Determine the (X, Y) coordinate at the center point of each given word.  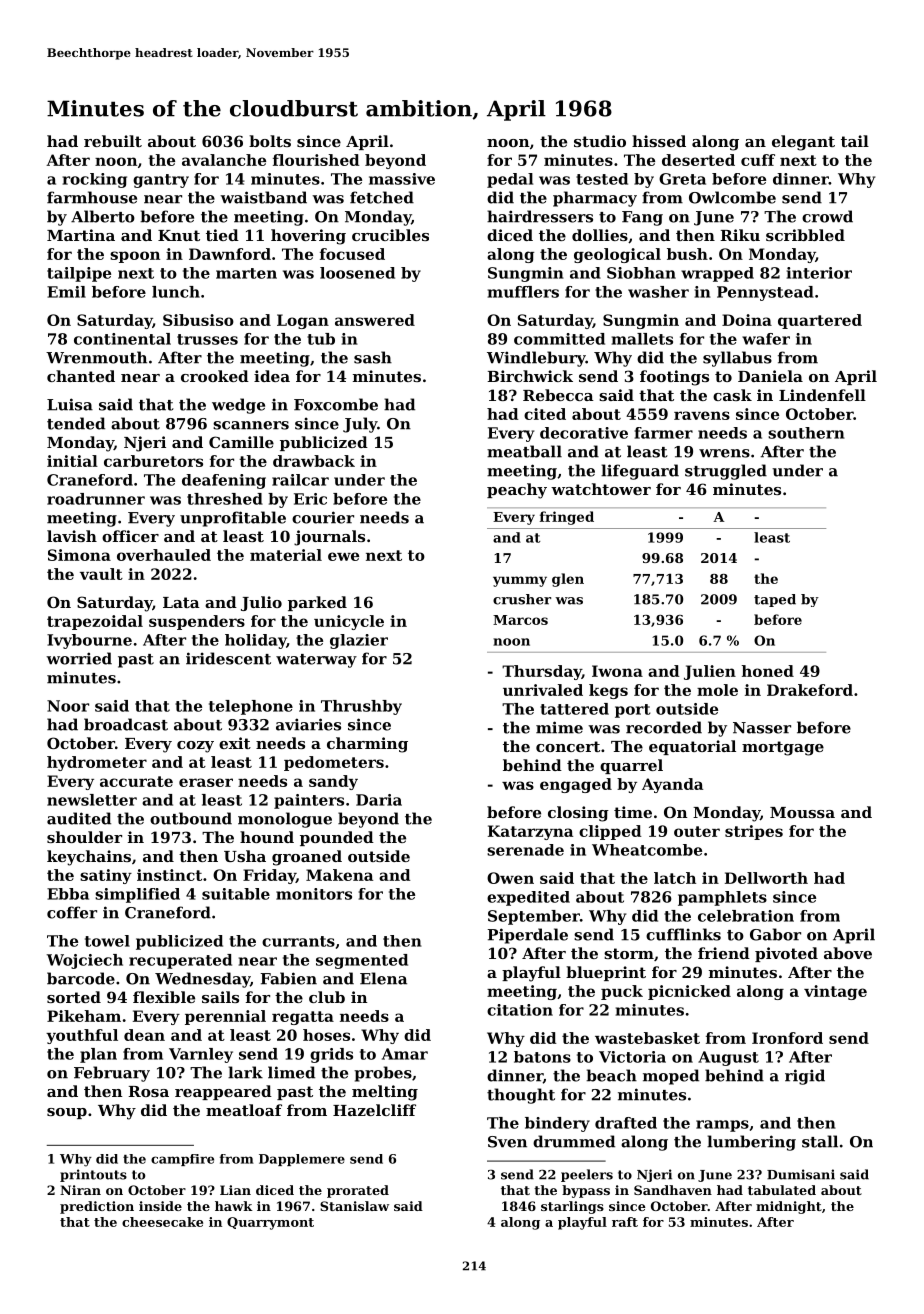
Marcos (520, 620)
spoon (135, 257)
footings (674, 378)
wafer (766, 339)
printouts (93, 1175)
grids (331, 1055)
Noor (68, 706)
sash (373, 357)
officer (130, 536)
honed (768, 671)
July (360, 425)
